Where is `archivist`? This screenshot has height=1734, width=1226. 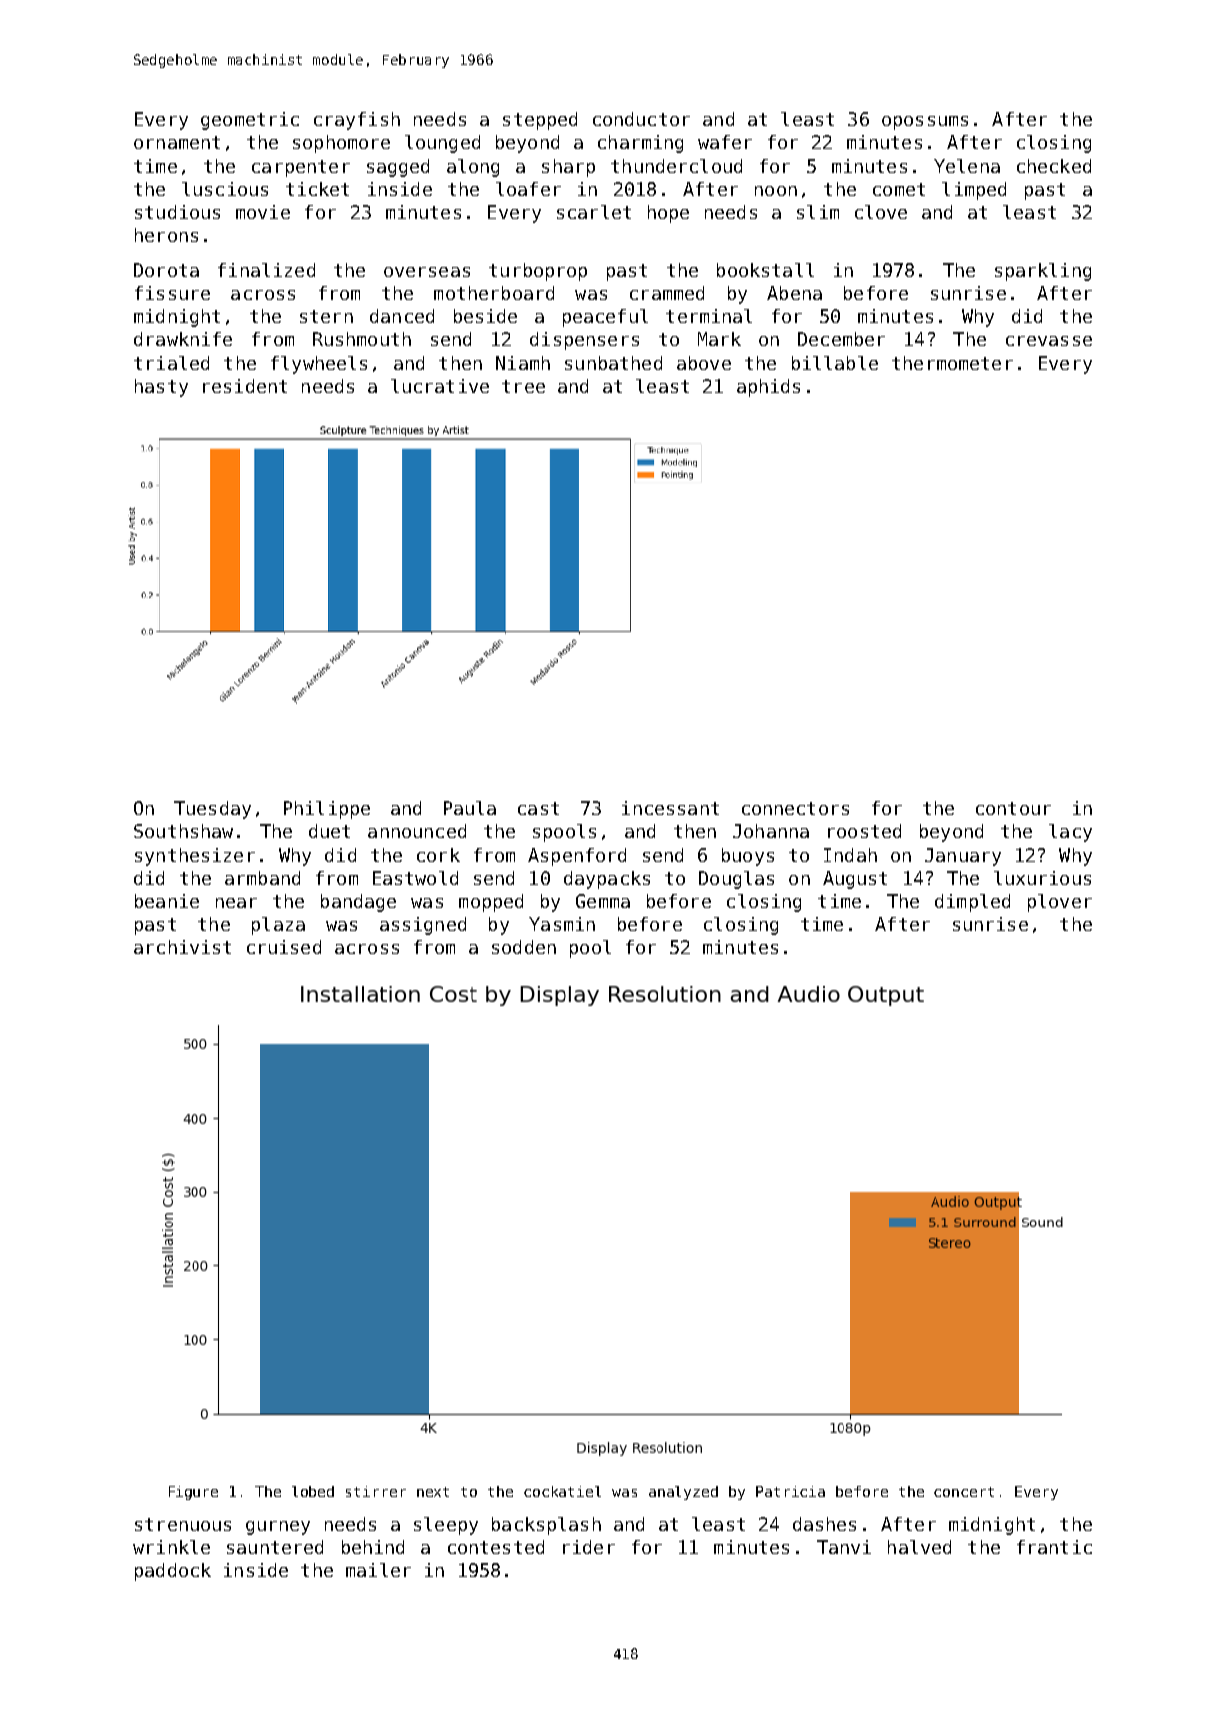 archivist is located at coordinates (182, 947).
